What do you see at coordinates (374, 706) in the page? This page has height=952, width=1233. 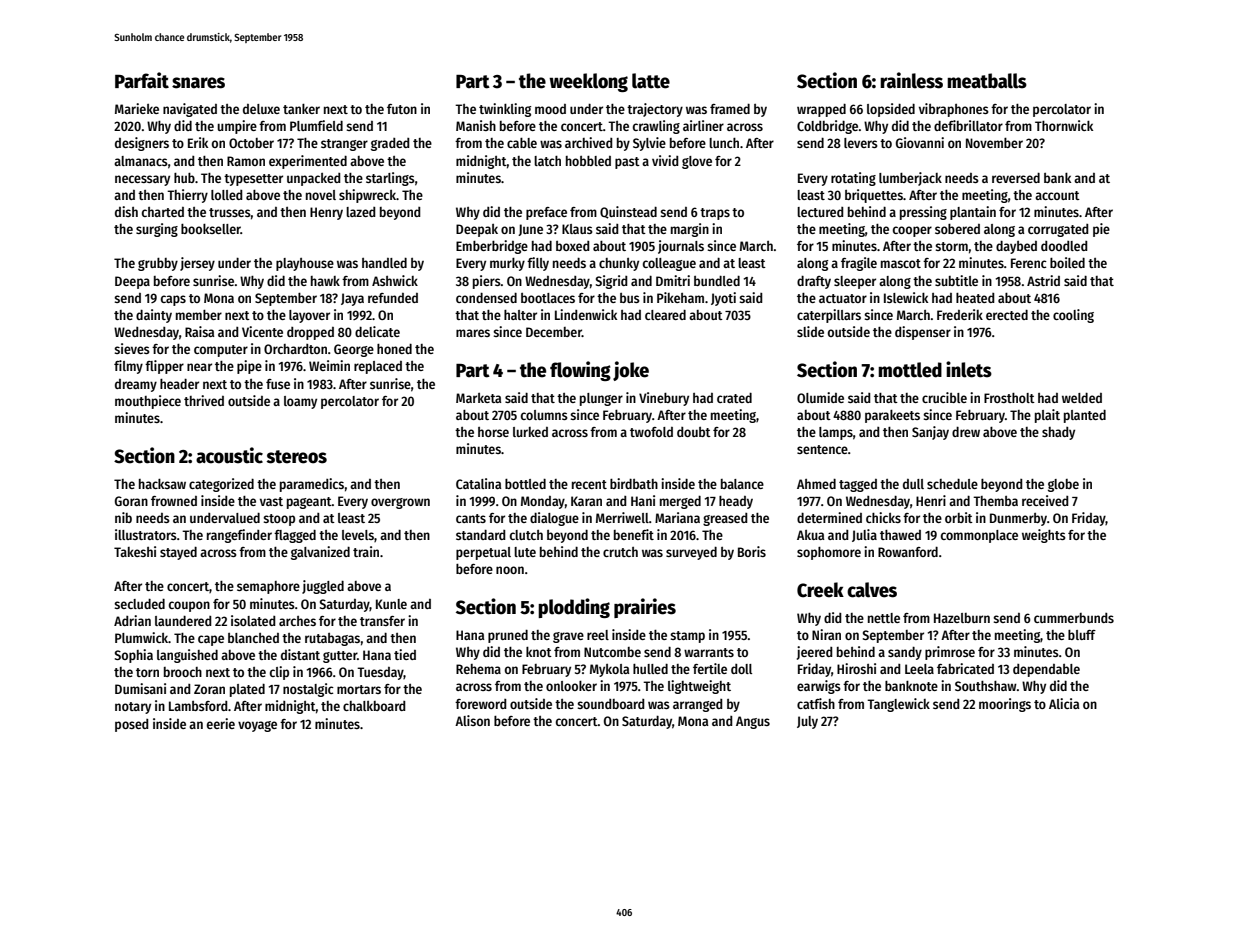 I see `chalkboard` at bounding box center [374, 706].
